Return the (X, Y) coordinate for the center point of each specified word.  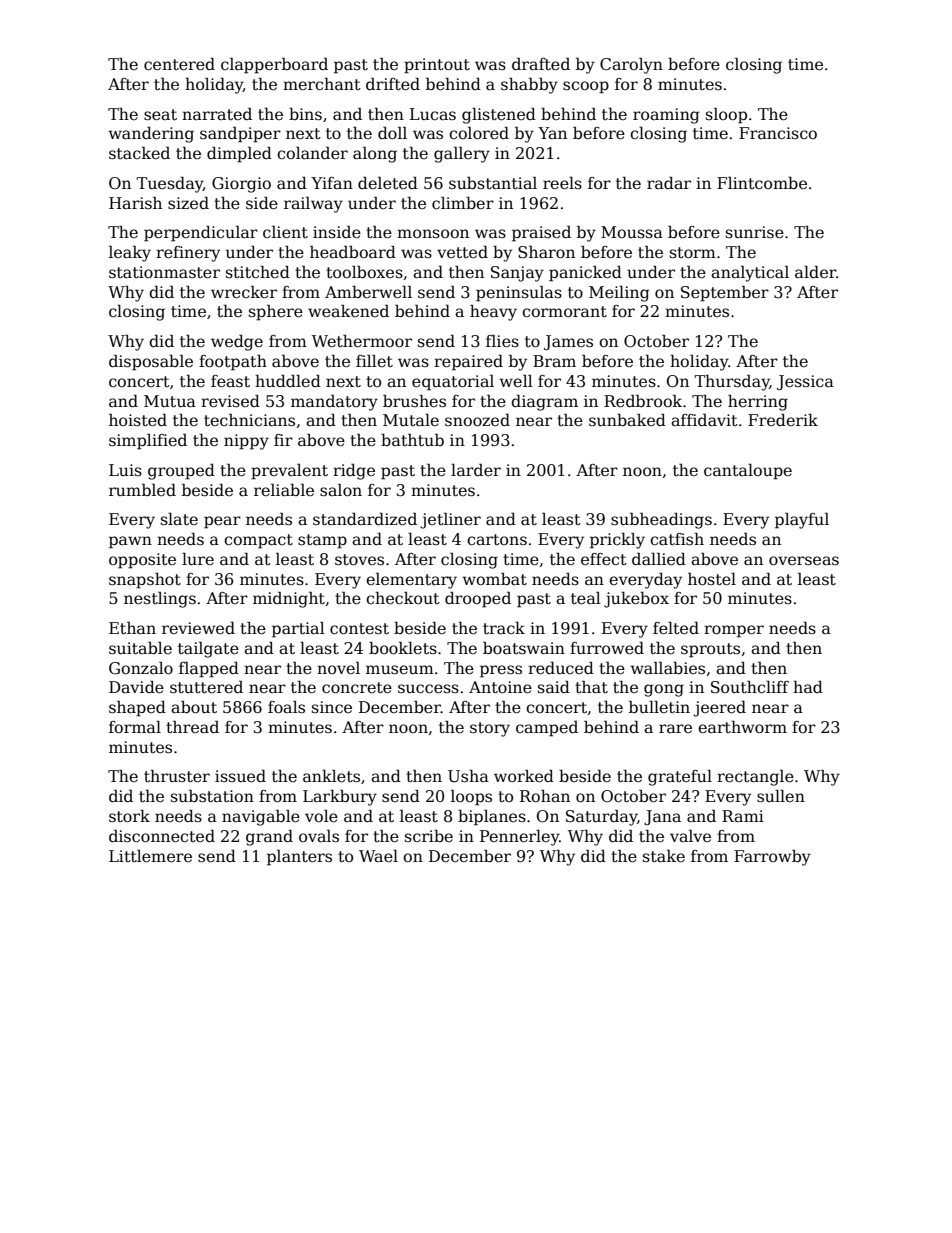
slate (179, 519)
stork (129, 816)
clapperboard (274, 65)
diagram (544, 403)
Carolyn (631, 65)
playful (802, 520)
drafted (541, 64)
